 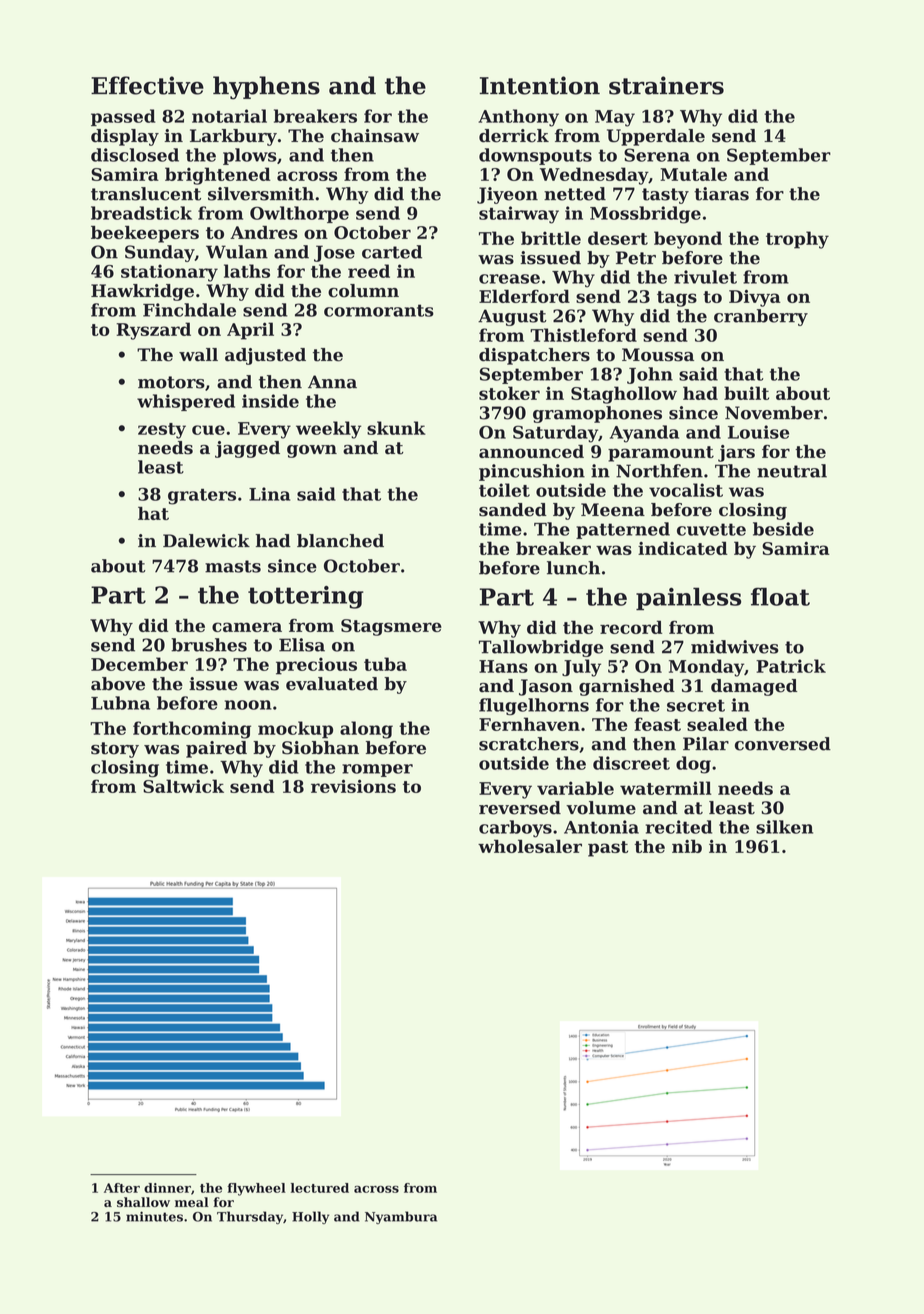 What do you see at coordinates (385, 664) in the page?
I see `tuba` at bounding box center [385, 664].
